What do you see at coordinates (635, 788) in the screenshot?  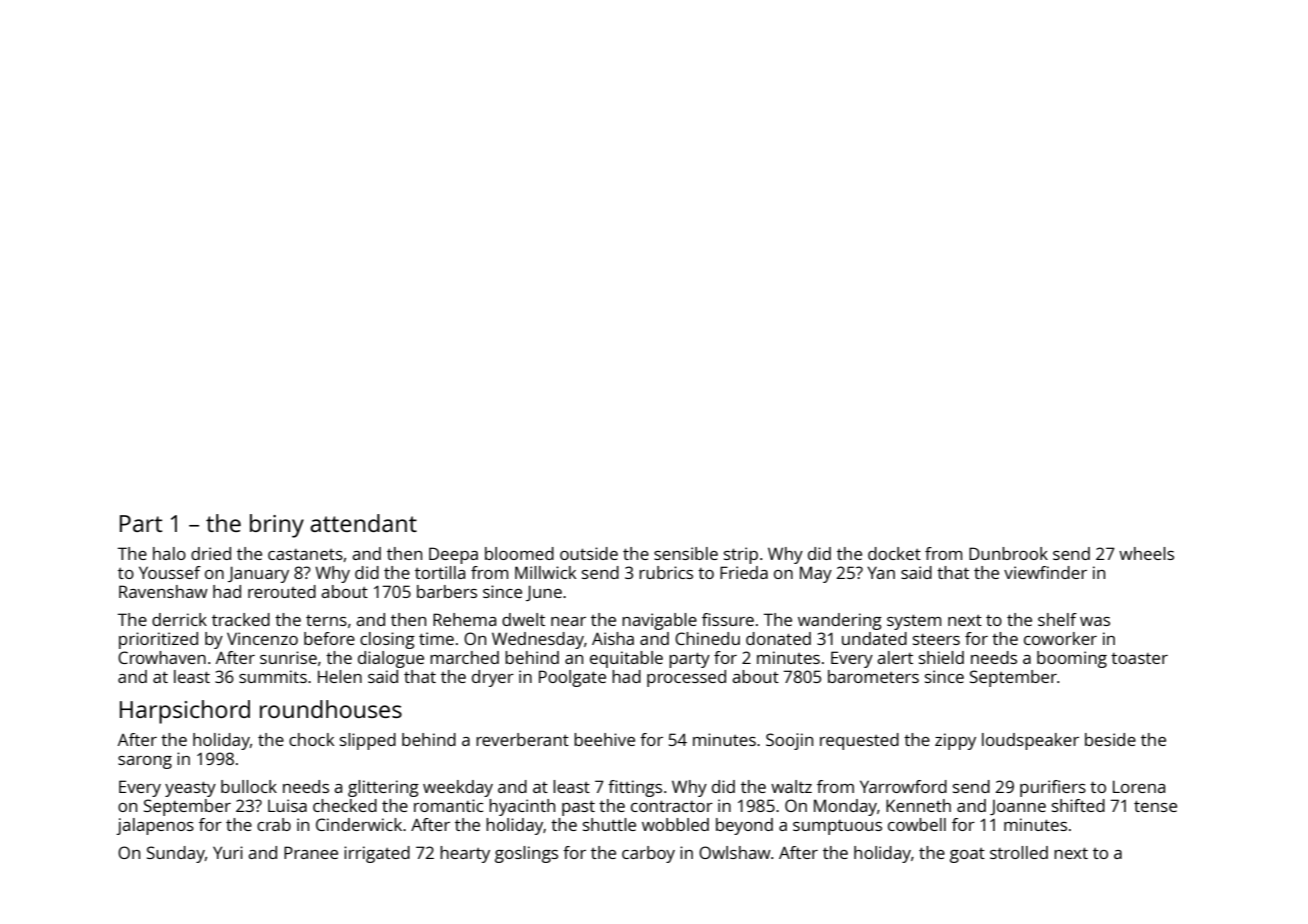 I see `fittings` at bounding box center [635, 788].
